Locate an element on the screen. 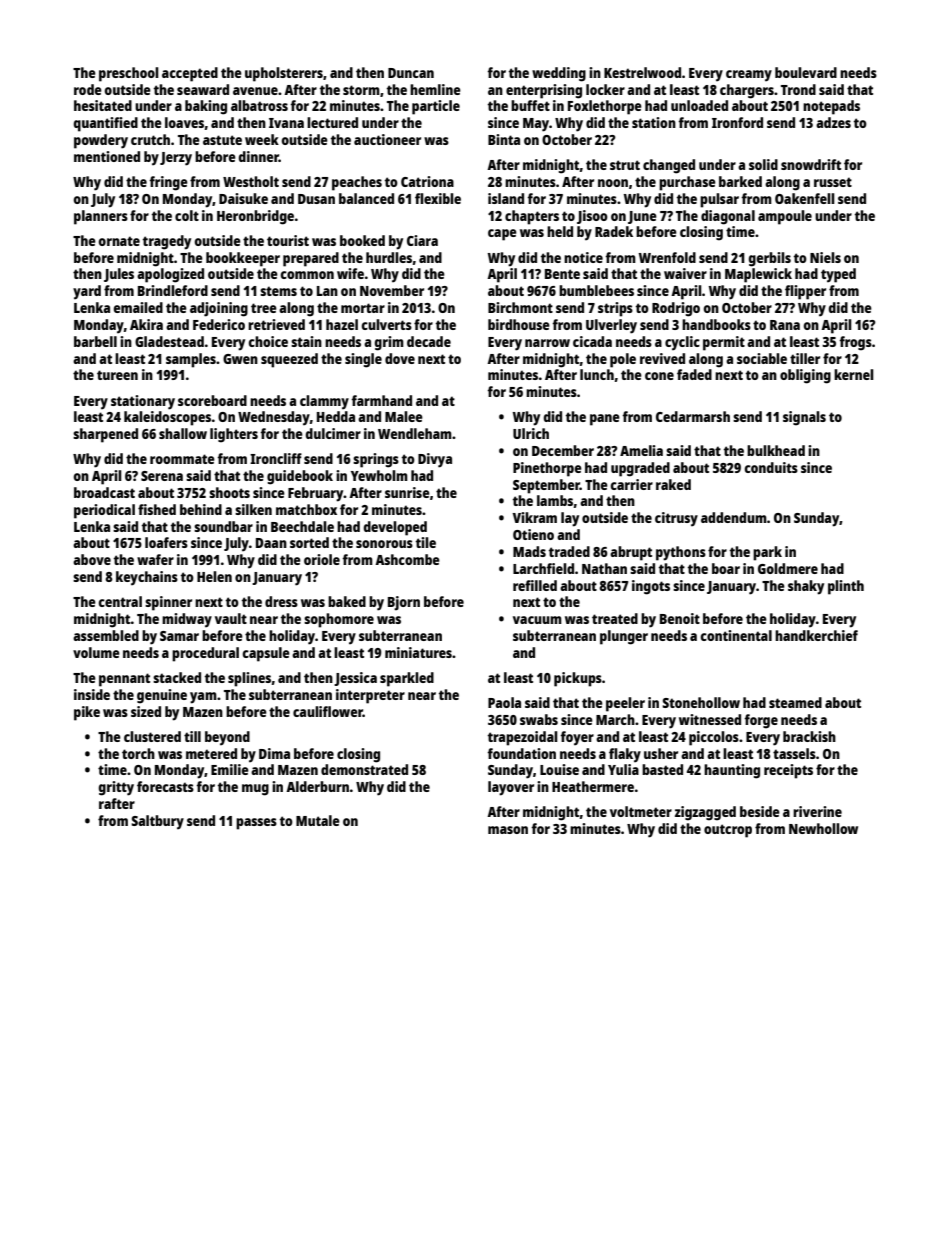 The height and width of the screenshot is (1233, 952). Divya is located at coordinates (435, 460).
